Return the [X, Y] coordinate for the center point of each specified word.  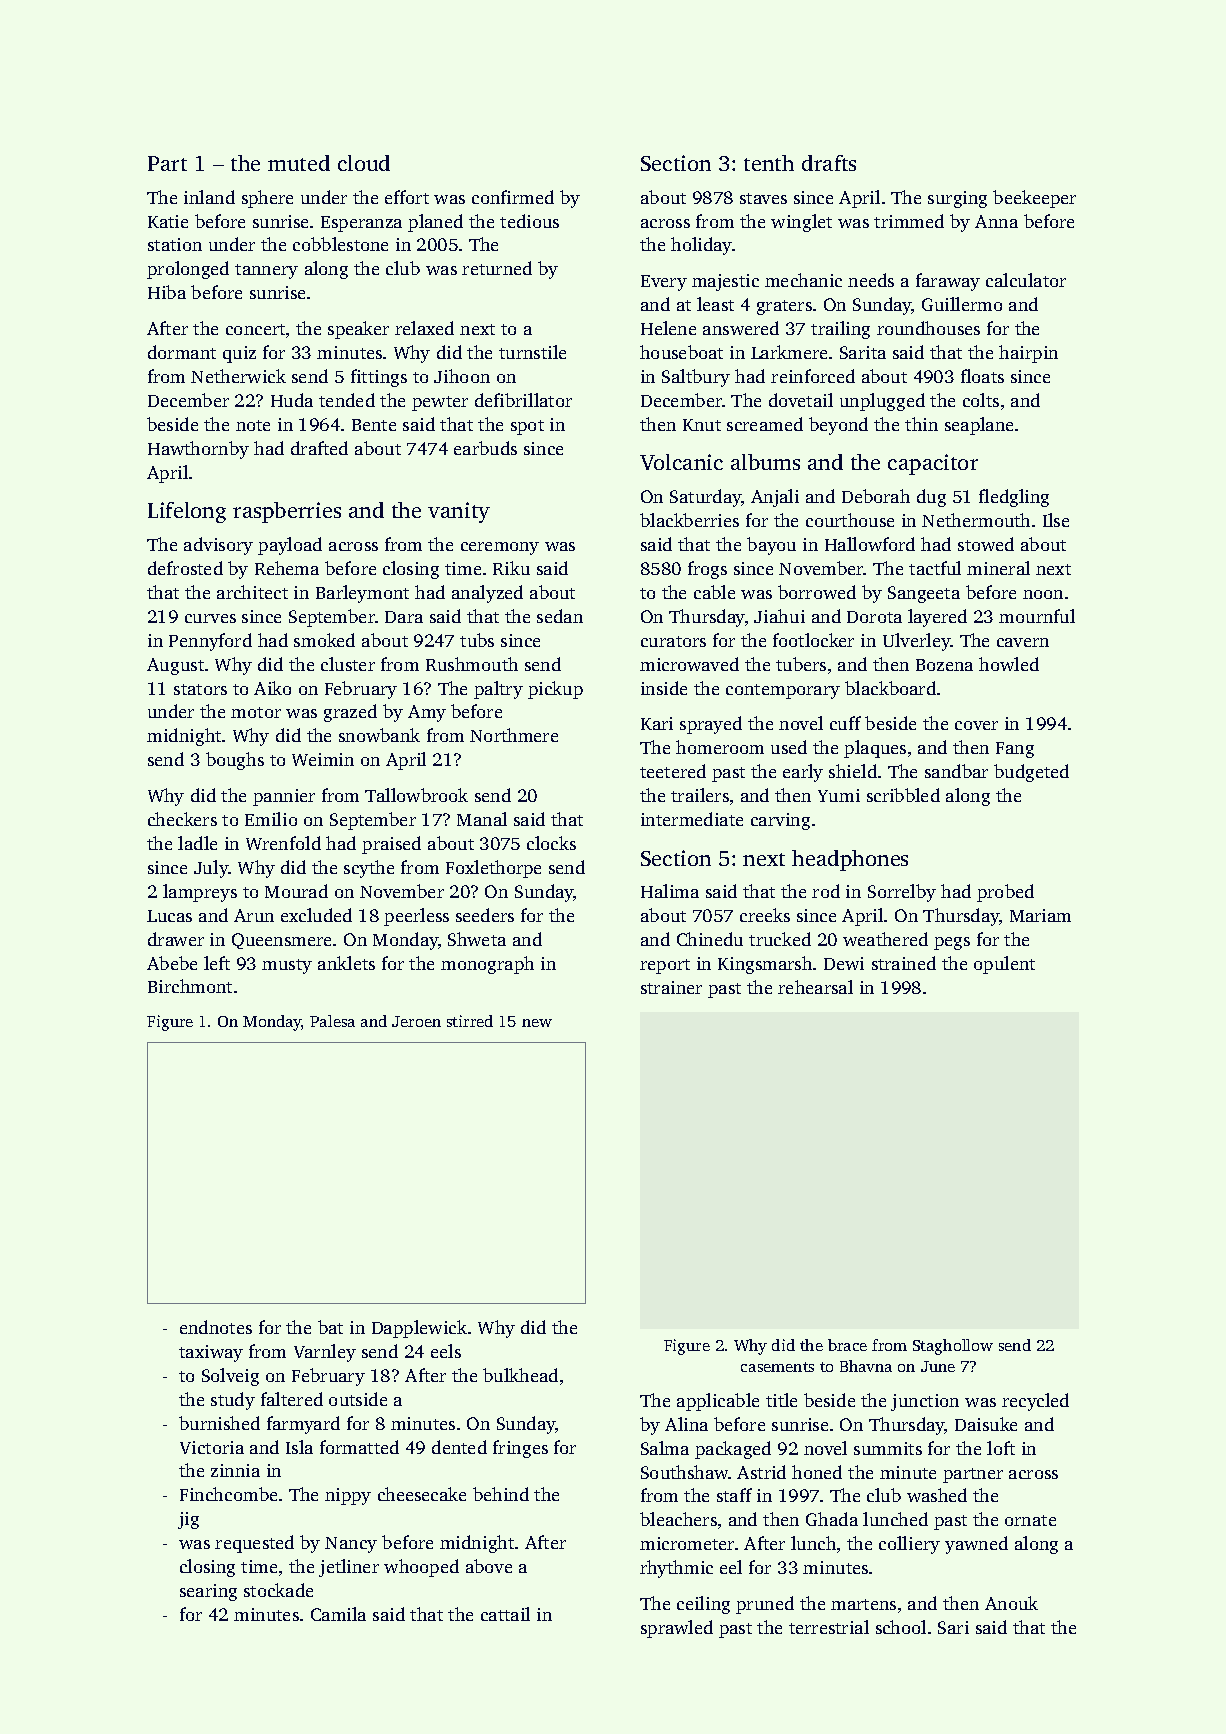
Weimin [323, 759]
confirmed [513, 197]
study [233, 1401]
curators [673, 641]
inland [209, 197]
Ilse [1056, 520]
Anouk [1011, 1603]
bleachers [678, 1519]
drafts [829, 163]
